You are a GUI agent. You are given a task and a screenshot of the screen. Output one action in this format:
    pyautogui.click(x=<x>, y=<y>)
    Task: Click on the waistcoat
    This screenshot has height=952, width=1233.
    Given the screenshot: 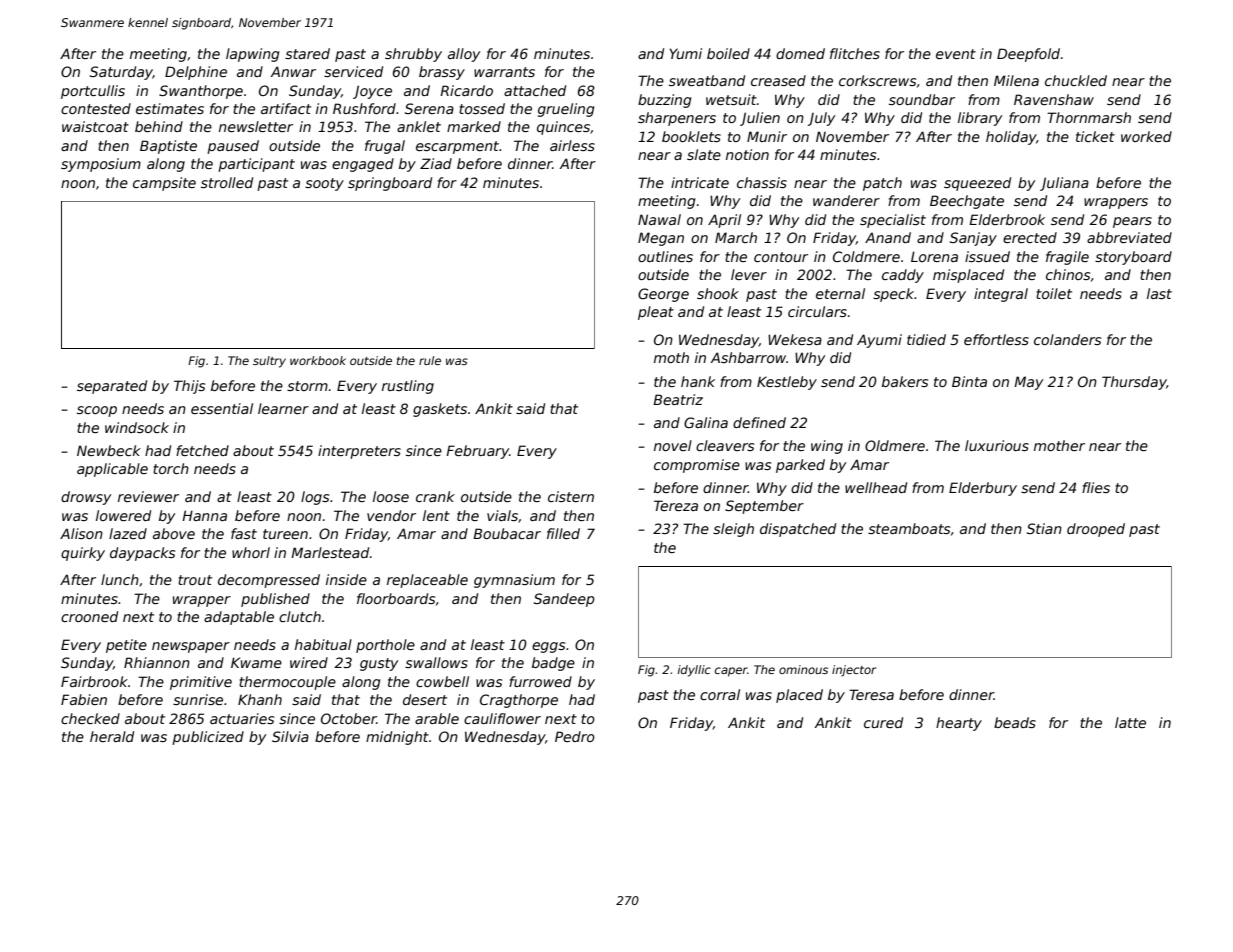 What is the action you would take?
    pyautogui.click(x=95, y=126)
